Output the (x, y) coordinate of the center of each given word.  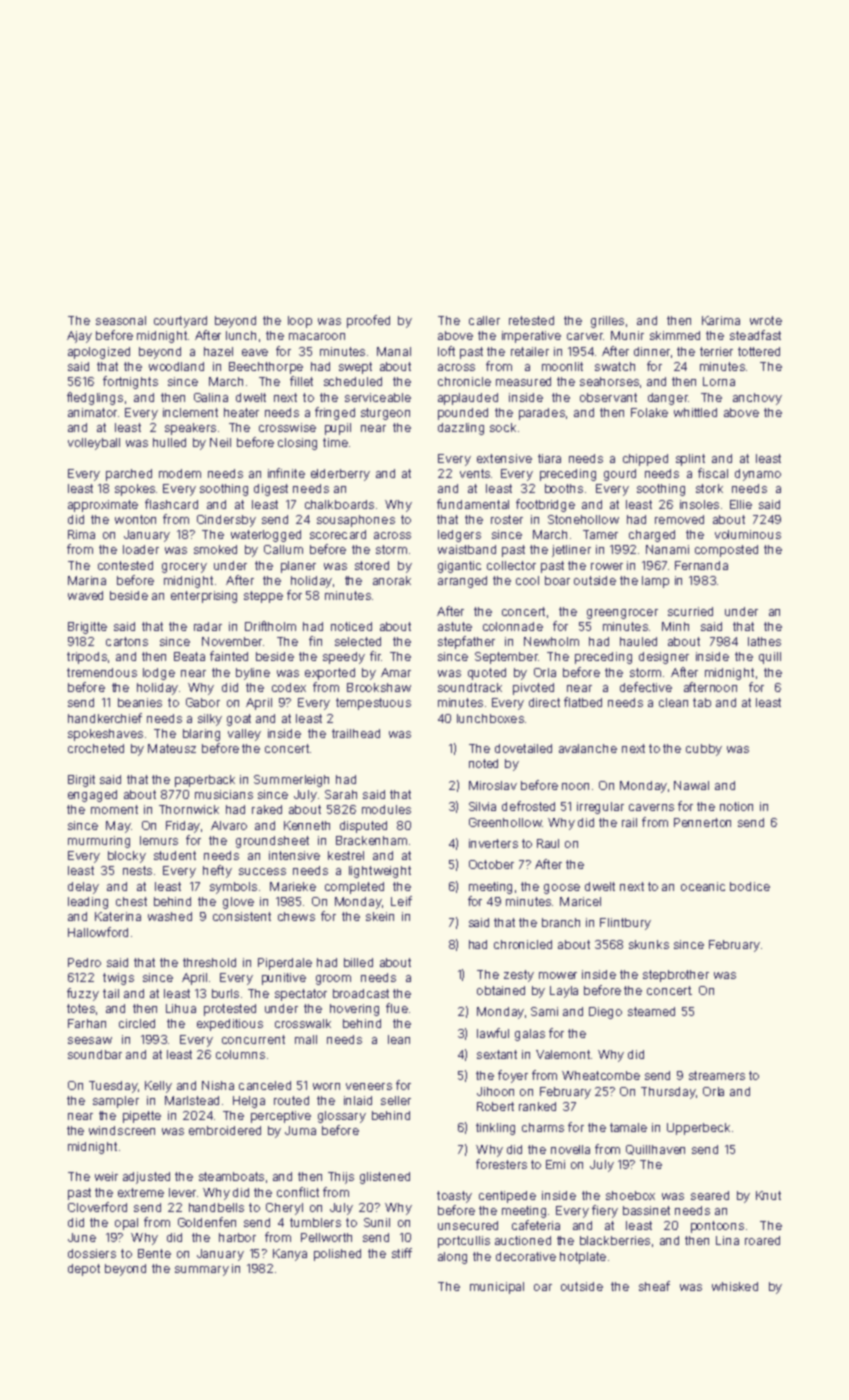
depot (84, 1270)
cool (527, 580)
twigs (118, 979)
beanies (140, 702)
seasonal (121, 320)
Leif (401, 901)
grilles (607, 322)
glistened (385, 1178)
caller (484, 320)
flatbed (583, 702)
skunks (649, 944)
